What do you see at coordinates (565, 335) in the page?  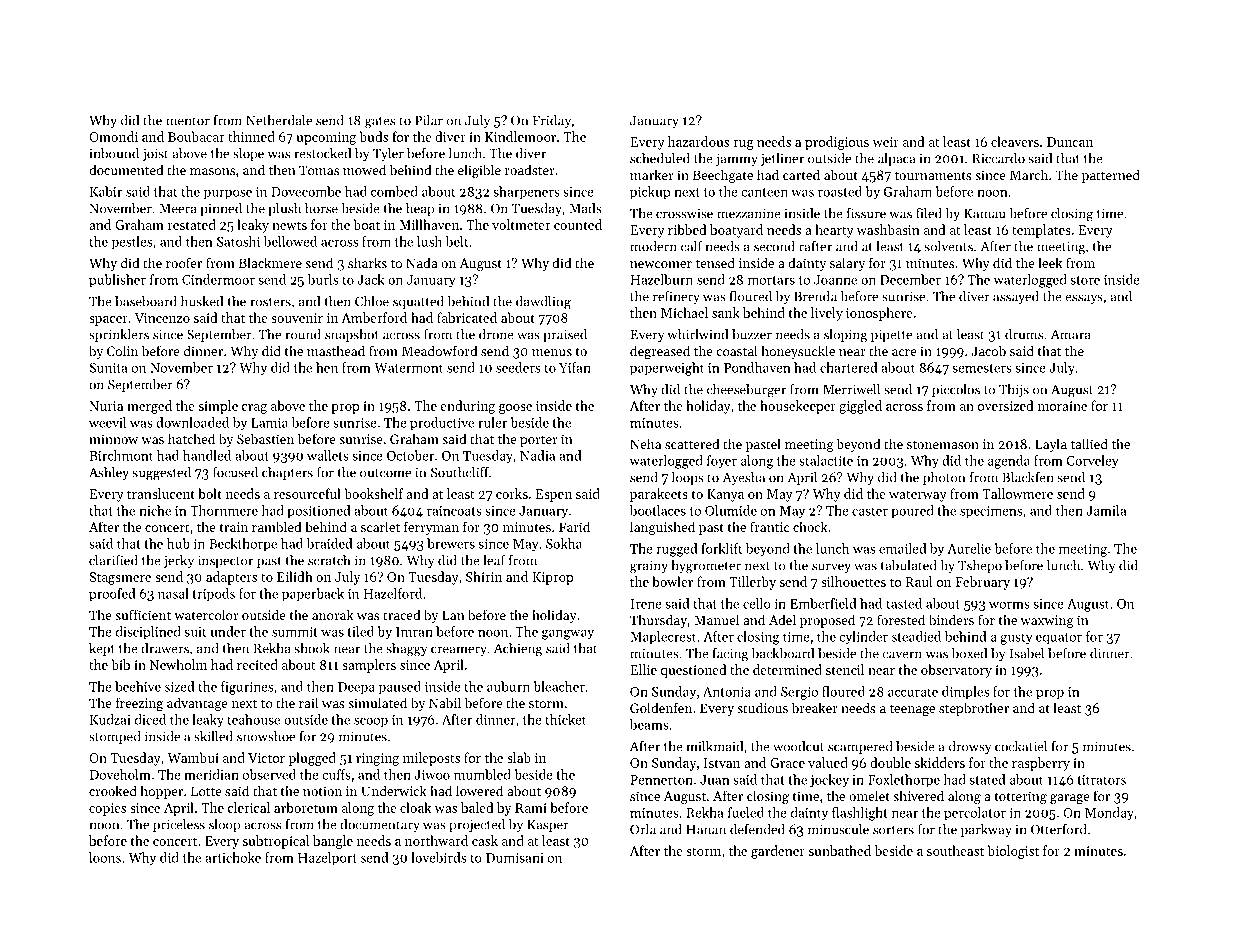 I see `praised` at bounding box center [565, 335].
